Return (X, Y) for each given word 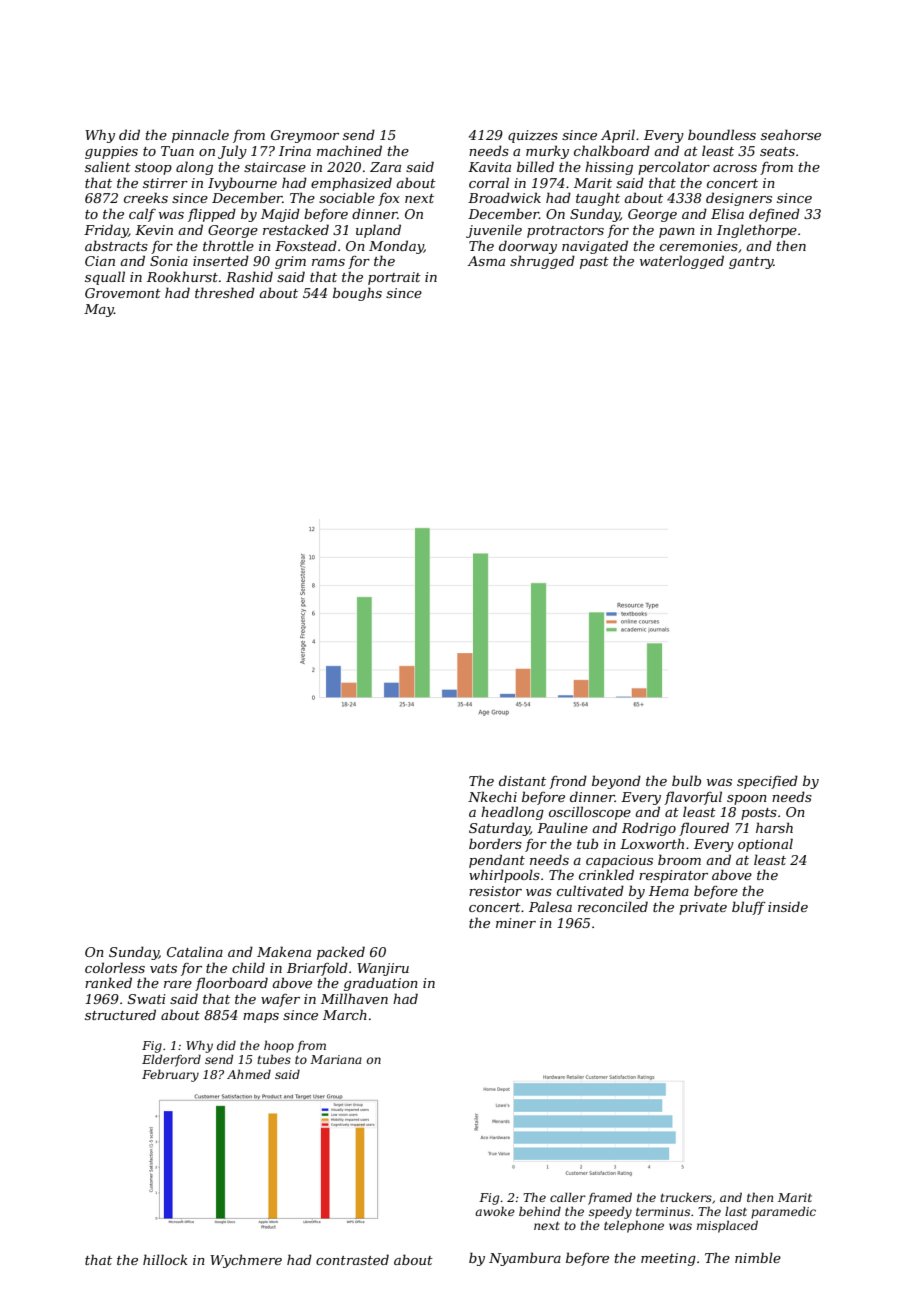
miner (516, 923)
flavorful (693, 798)
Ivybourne (242, 184)
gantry (751, 263)
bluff (749, 908)
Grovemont (123, 293)
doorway (528, 247)
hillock (165, 1259)
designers (739, 199)
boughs (357, 294)
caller (568, 1197)
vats (163, 968)
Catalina (195, 951)
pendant (497, 861)
